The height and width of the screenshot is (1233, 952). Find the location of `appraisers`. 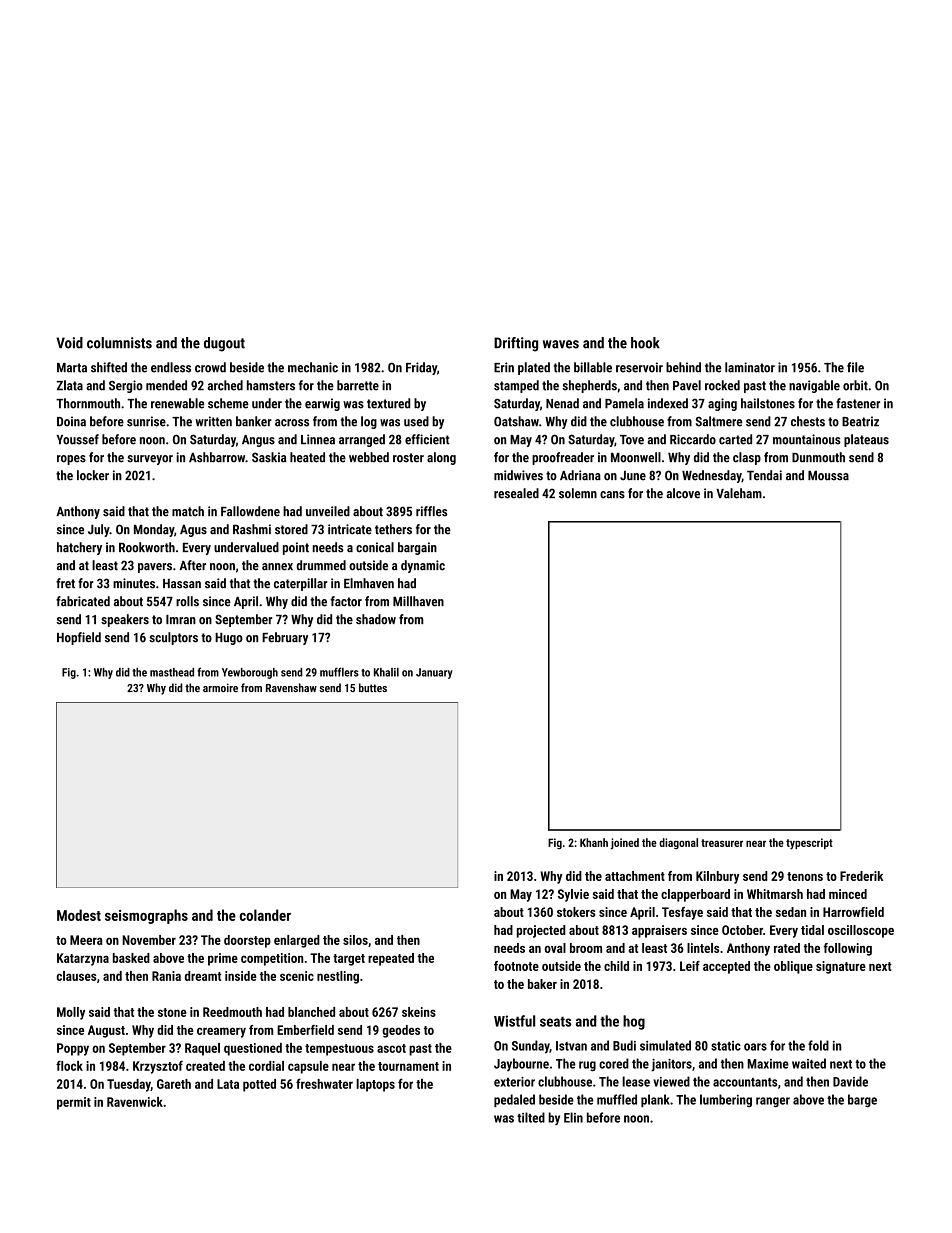

appraisers is located at coordinates (659, 931).
